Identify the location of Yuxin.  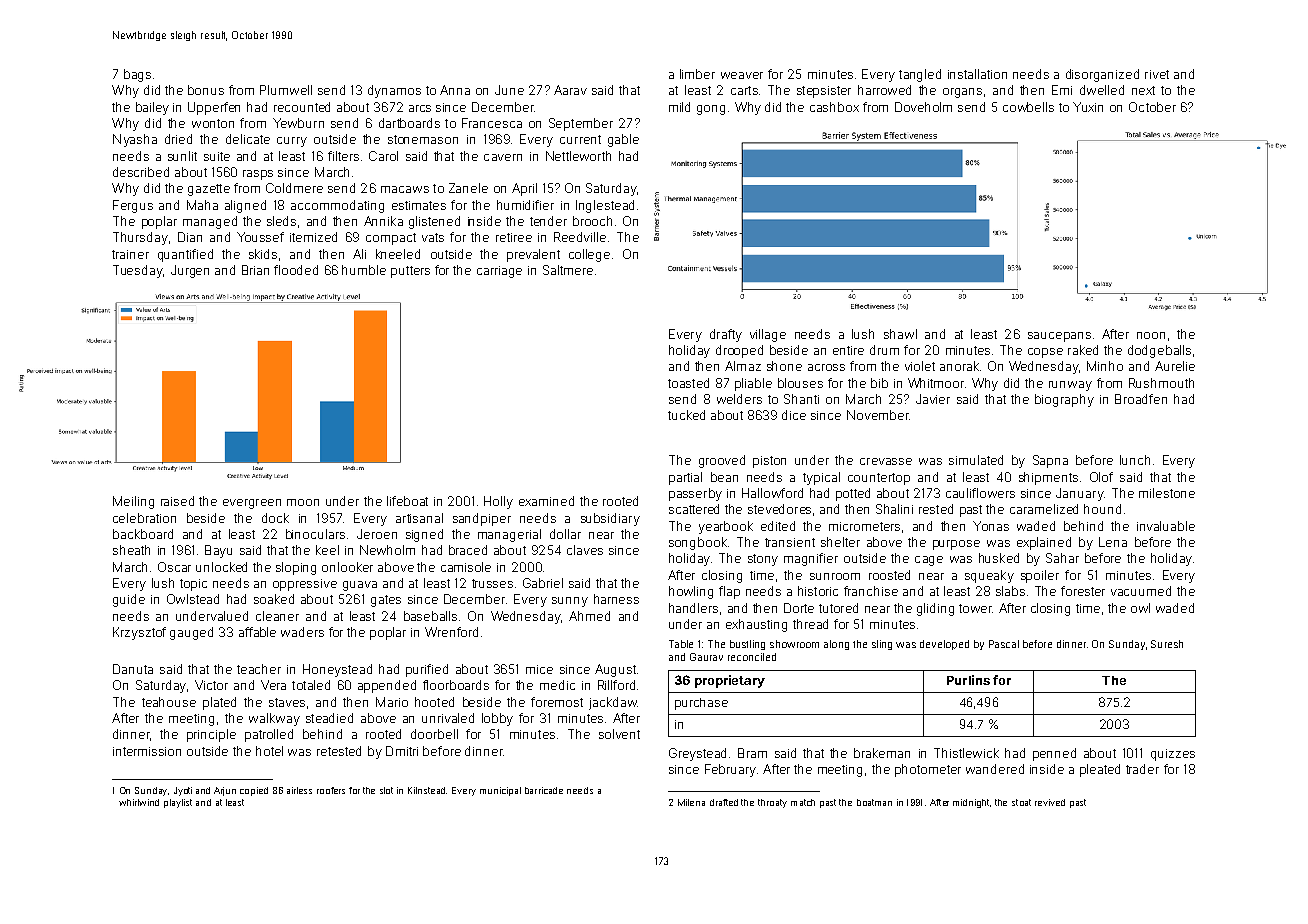
(1088, 107).
